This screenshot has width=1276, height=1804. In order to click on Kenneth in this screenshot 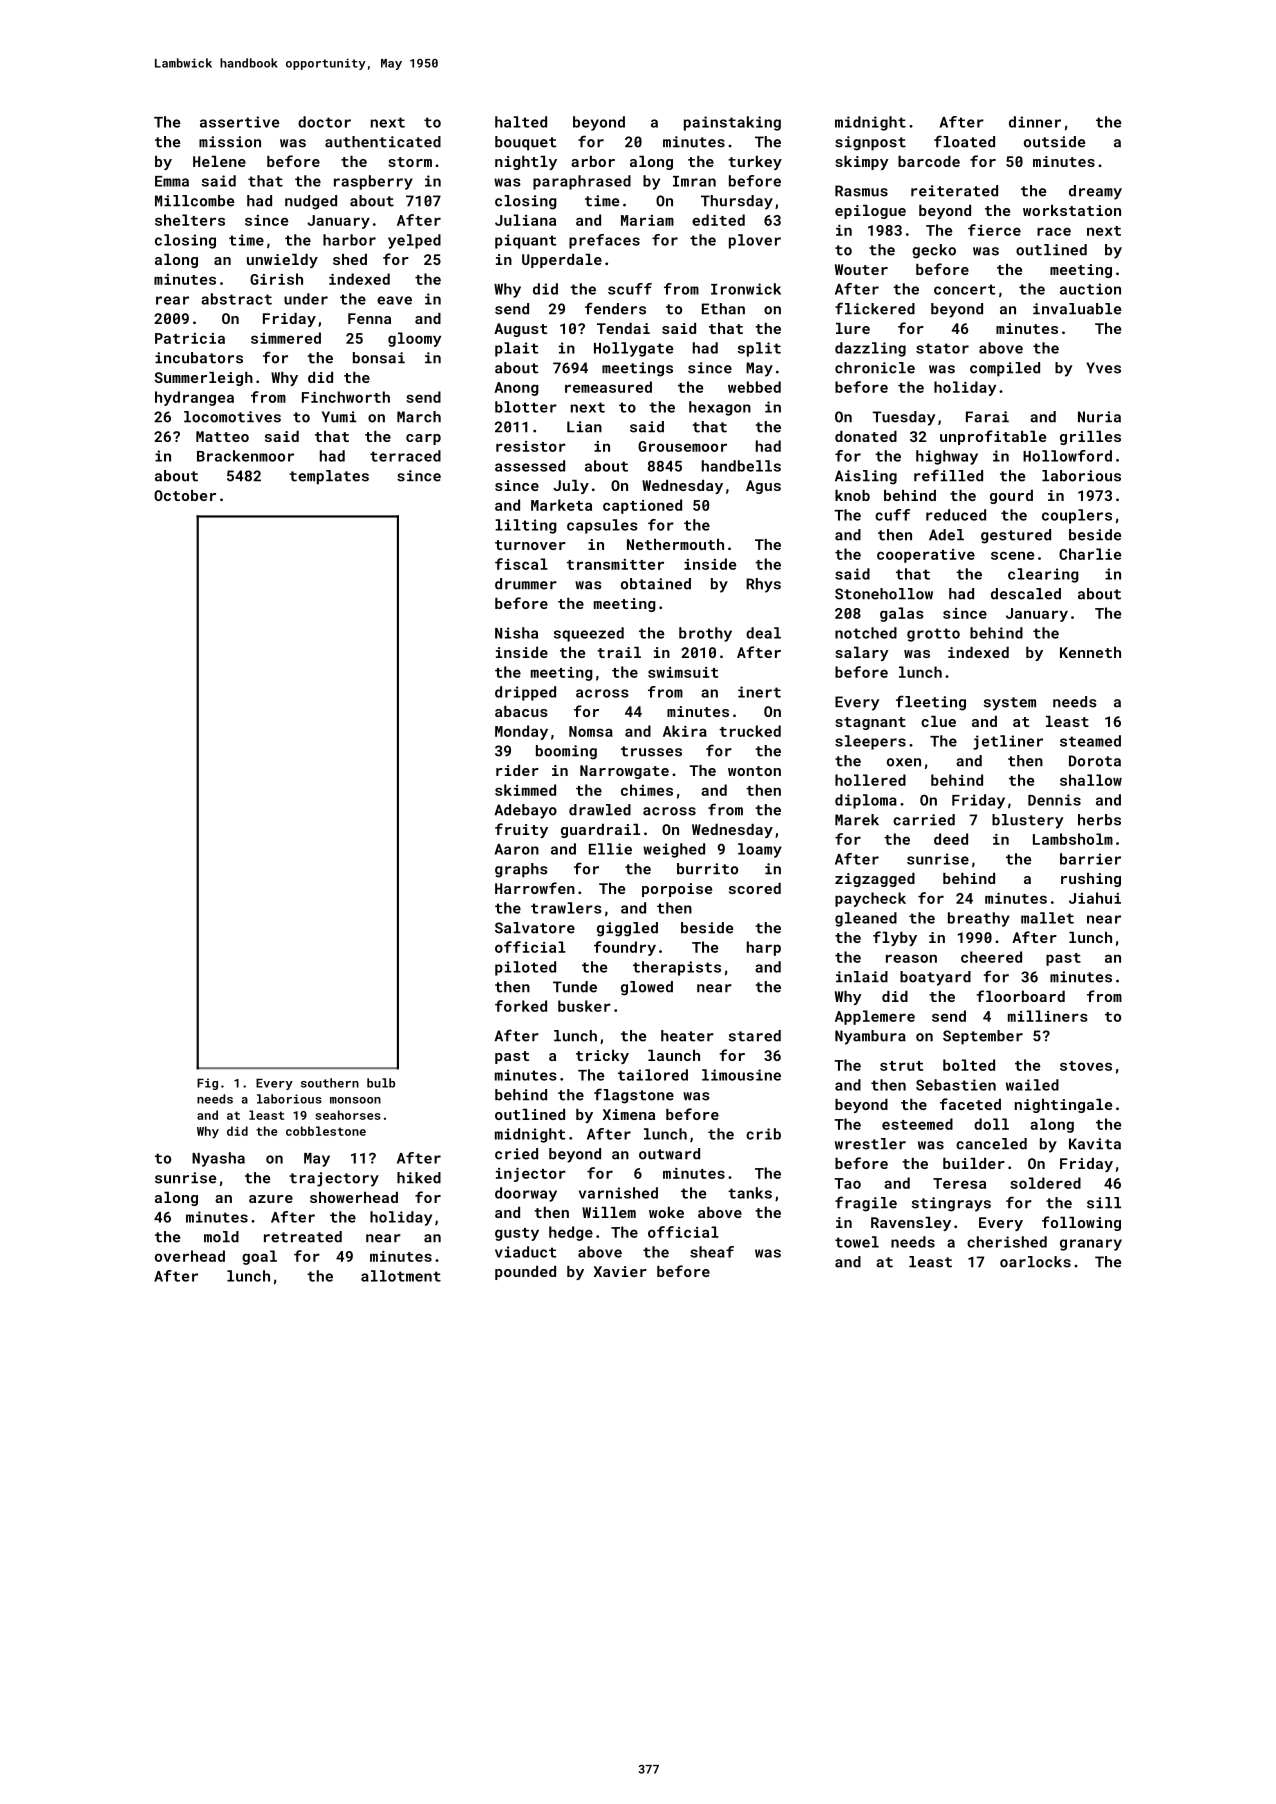, I will do `click(1090, 652)`.
